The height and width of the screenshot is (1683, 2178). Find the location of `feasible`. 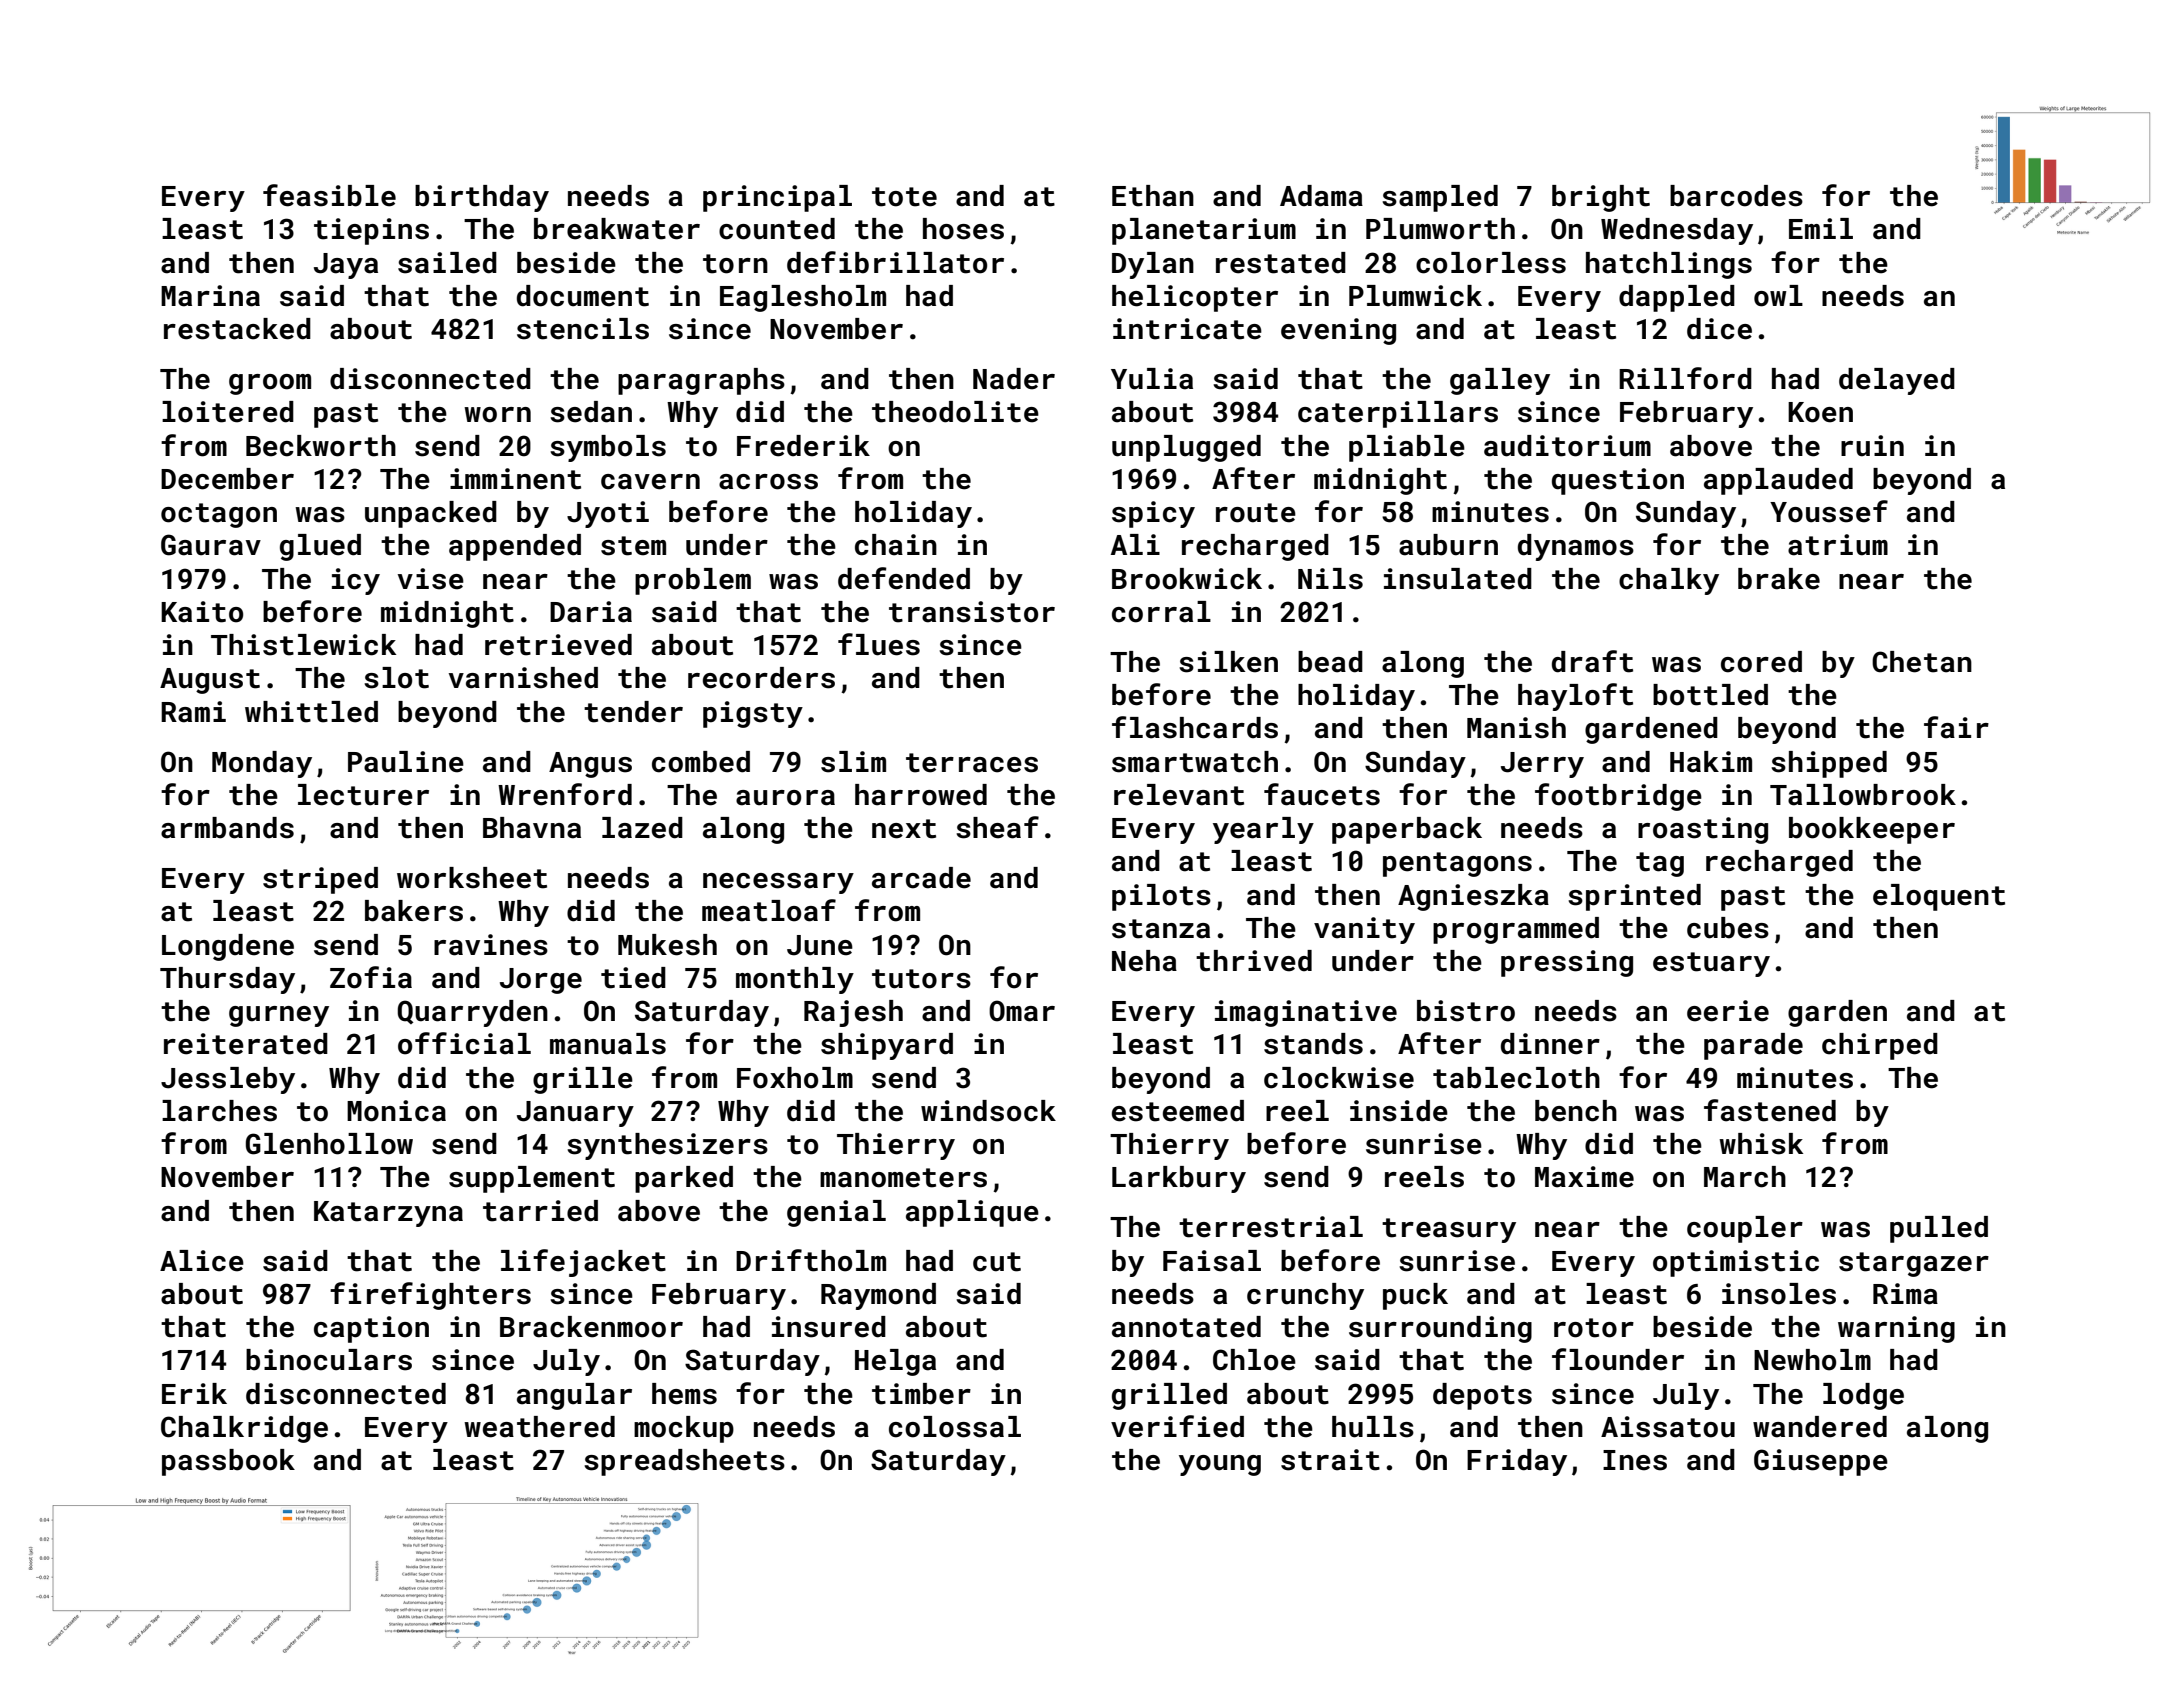

feasible is located at coordinates (329, 195).
